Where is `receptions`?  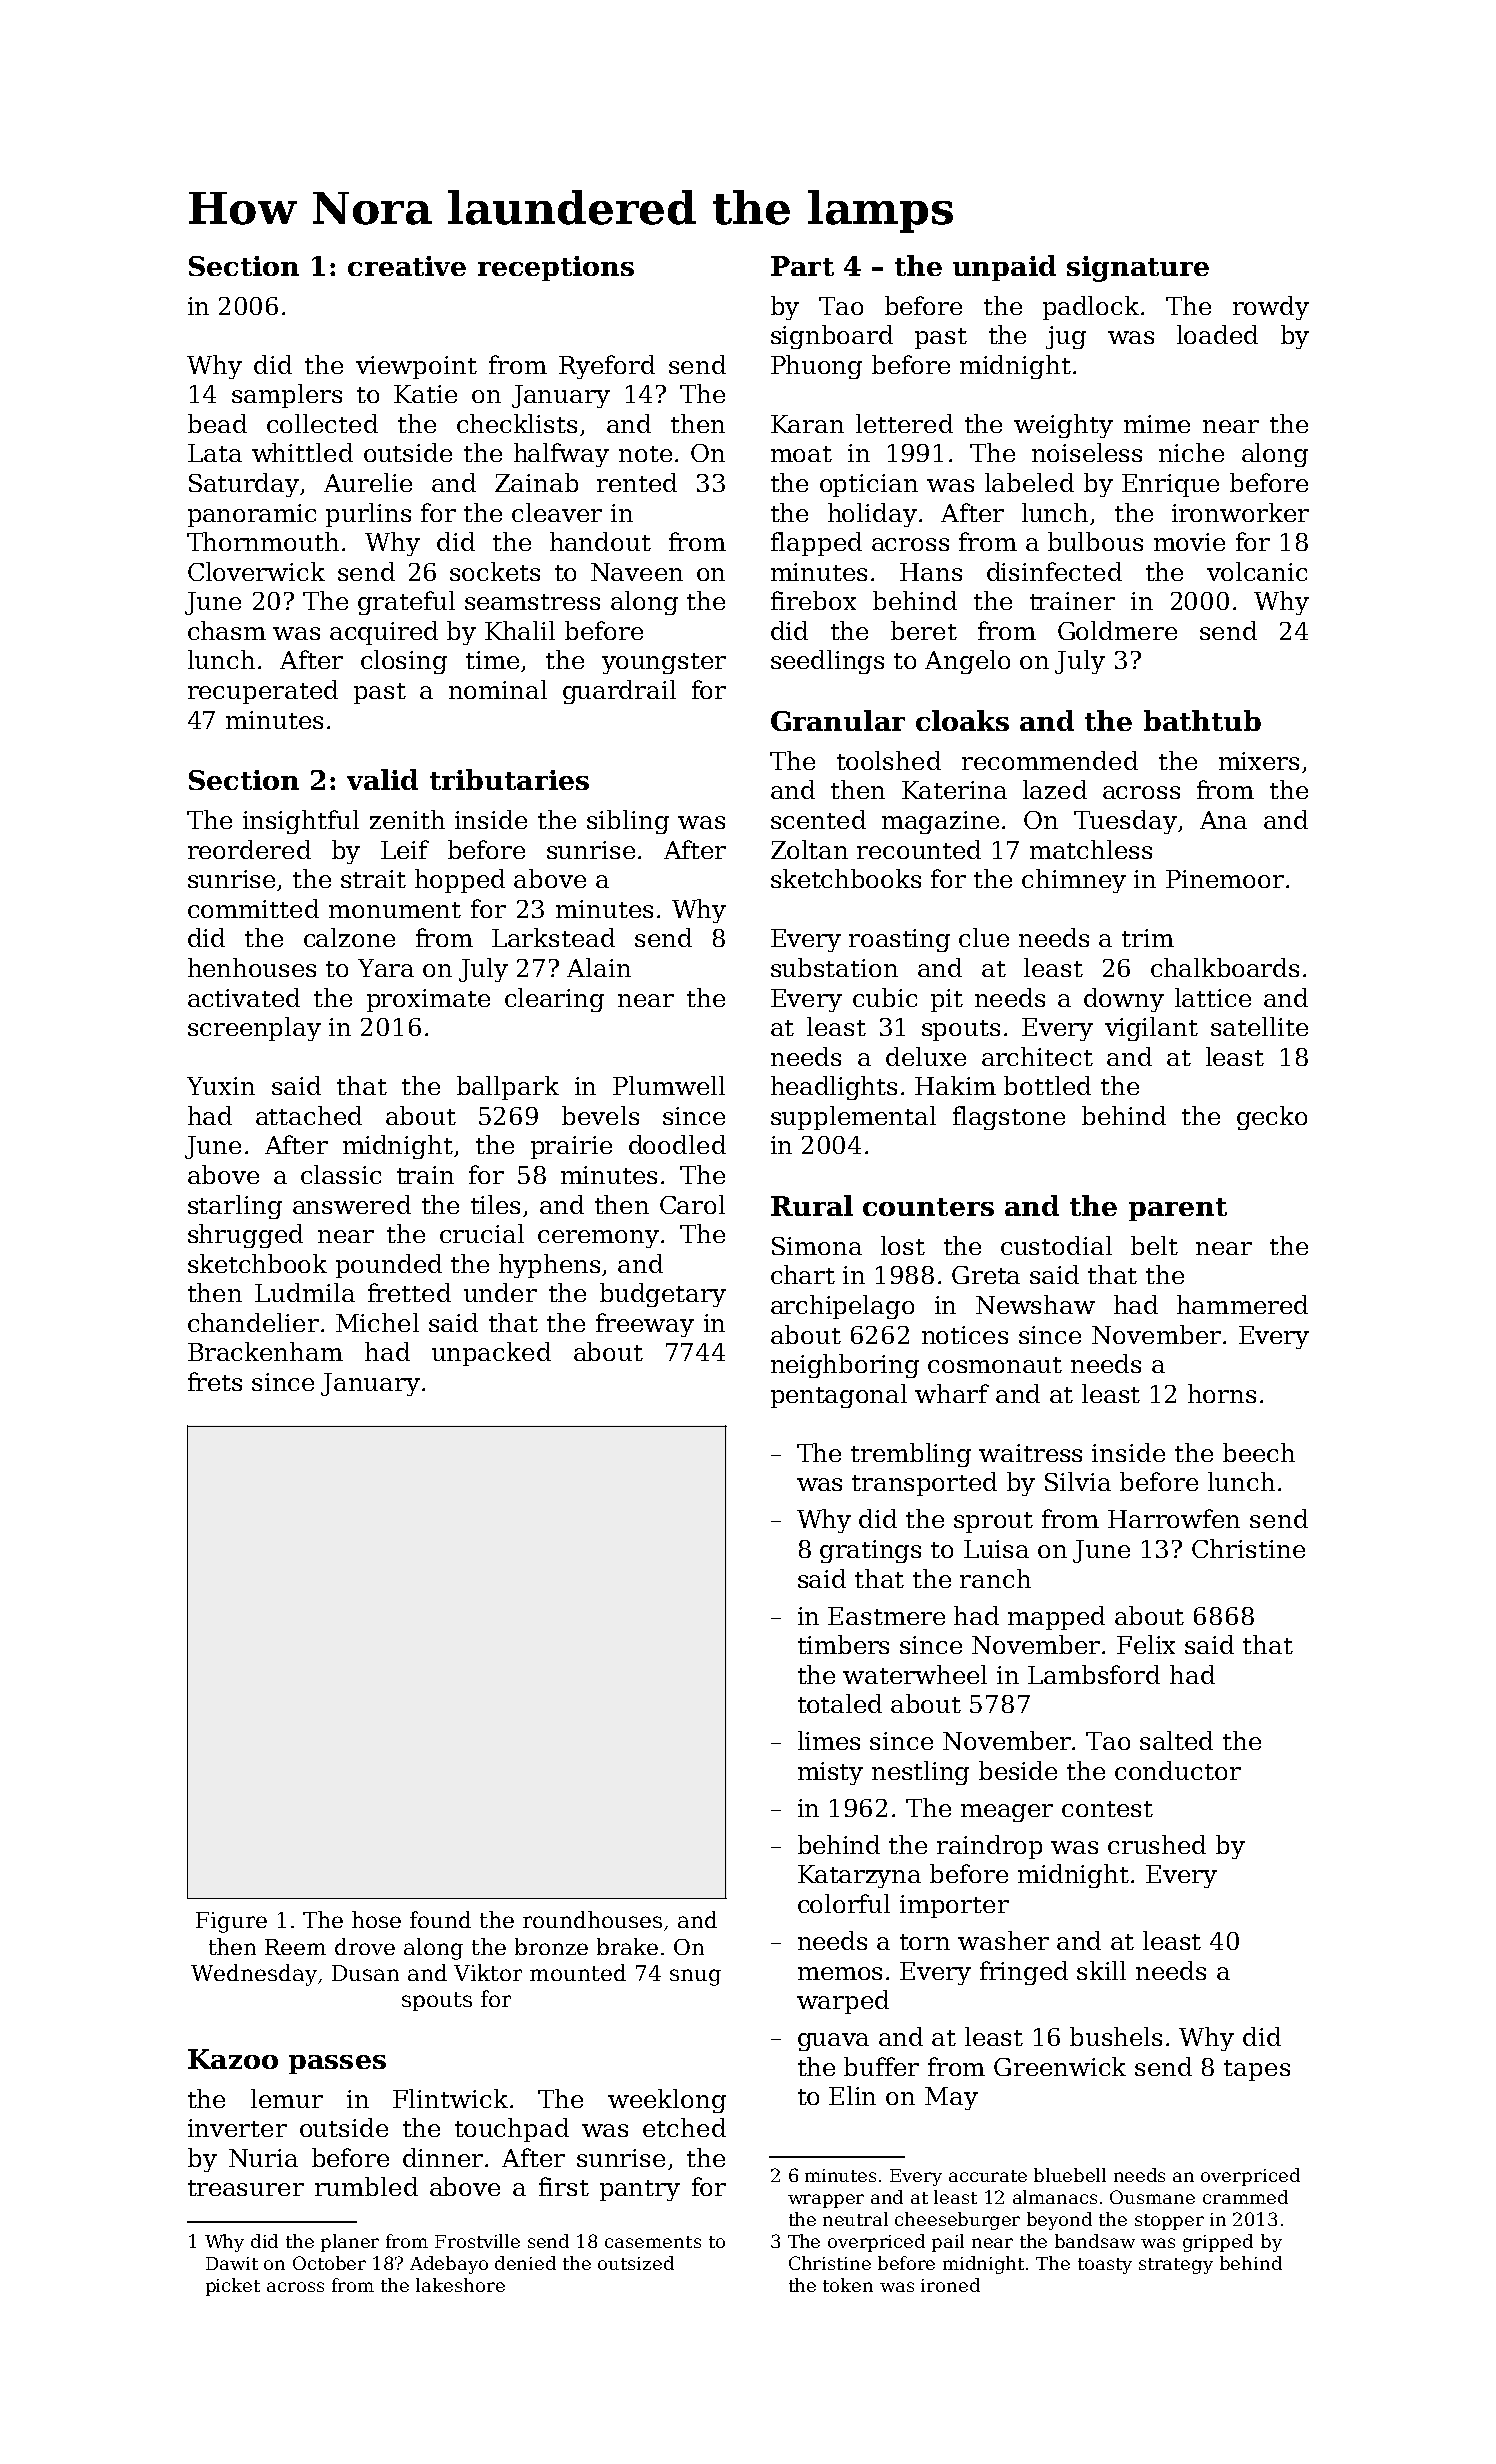 receptions is located at coordinates (556, 268).
